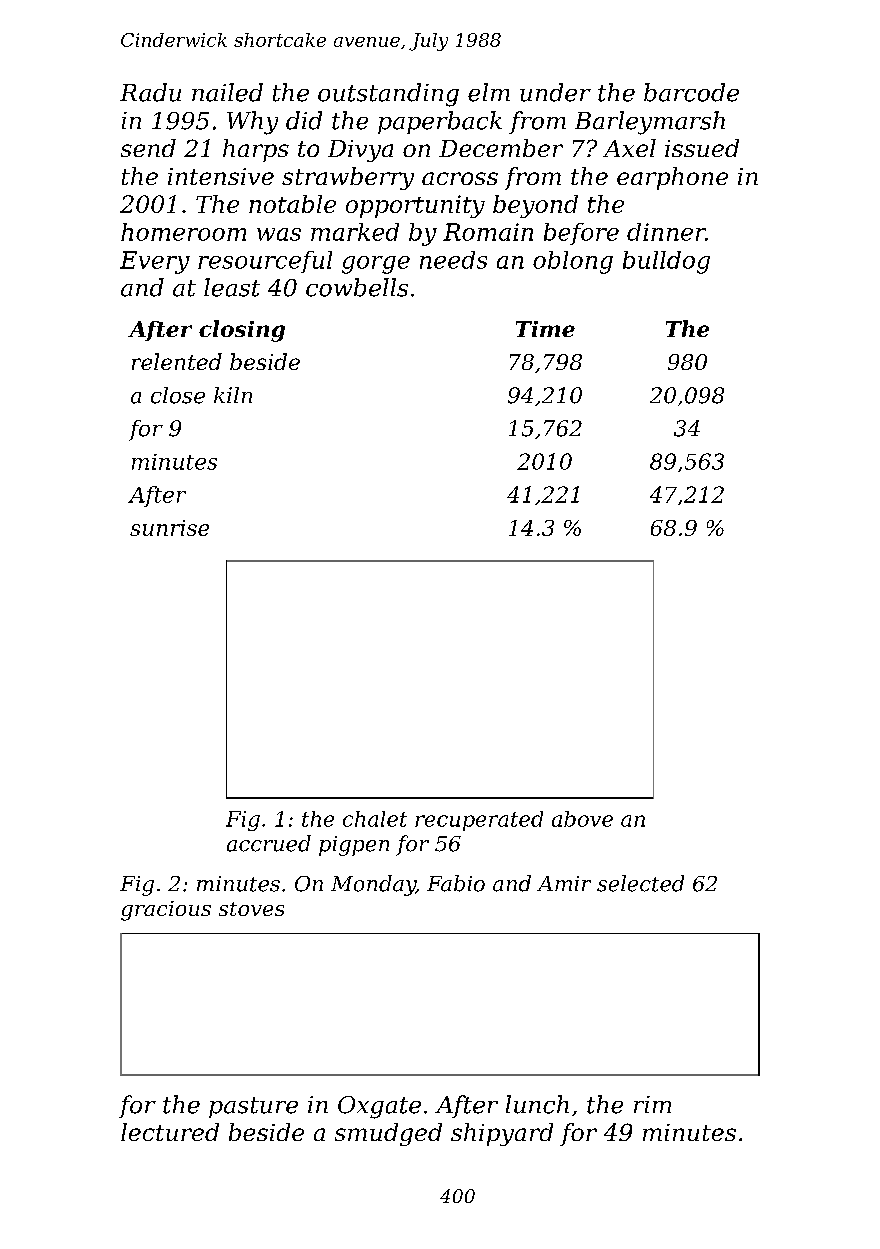 Image resolution: width=880 pixels, height=1249 pixels. I want to click on rim, so click(652, 1104).
